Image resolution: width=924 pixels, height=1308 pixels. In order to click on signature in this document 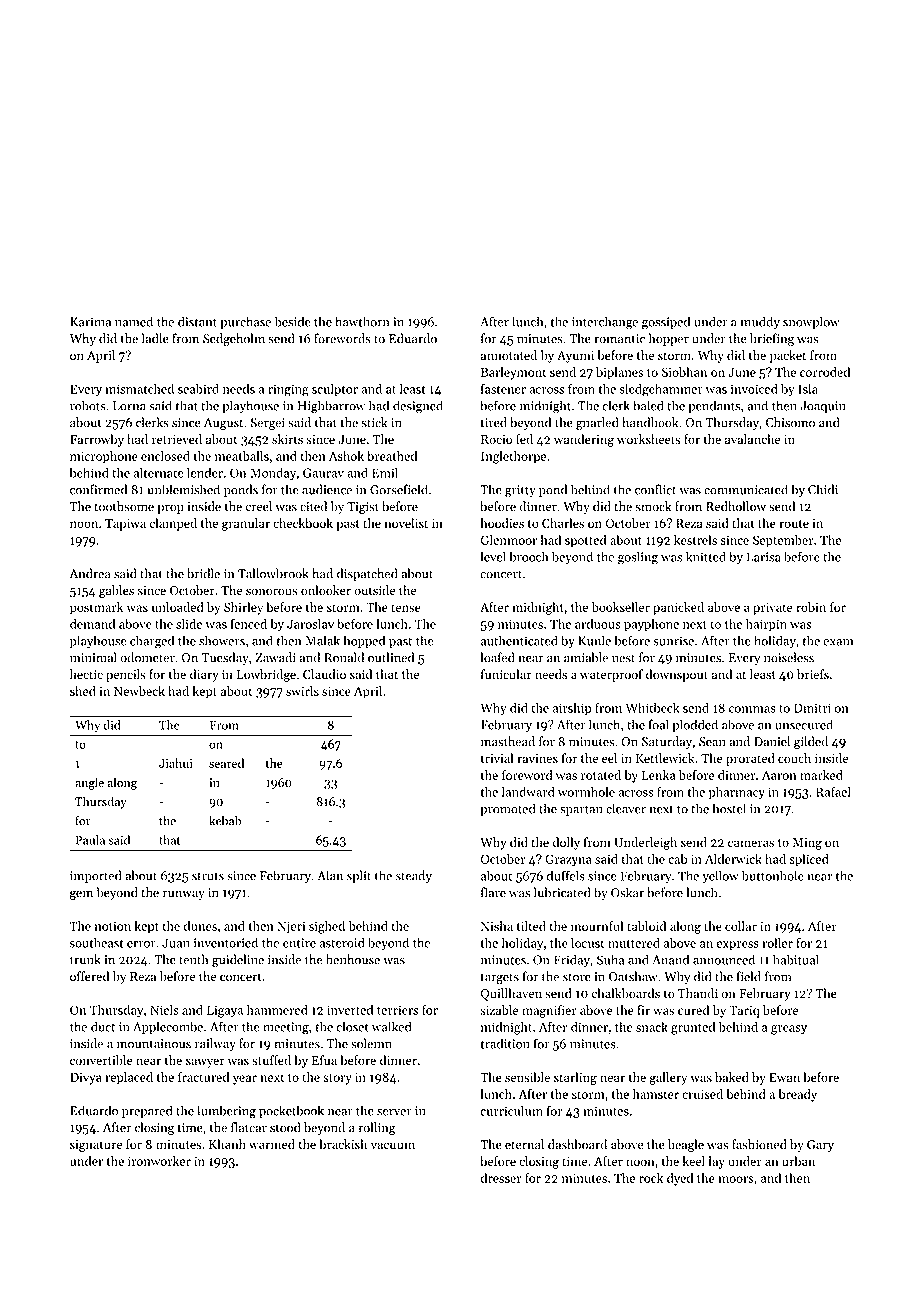, I will do `click(96, 1146)`.
